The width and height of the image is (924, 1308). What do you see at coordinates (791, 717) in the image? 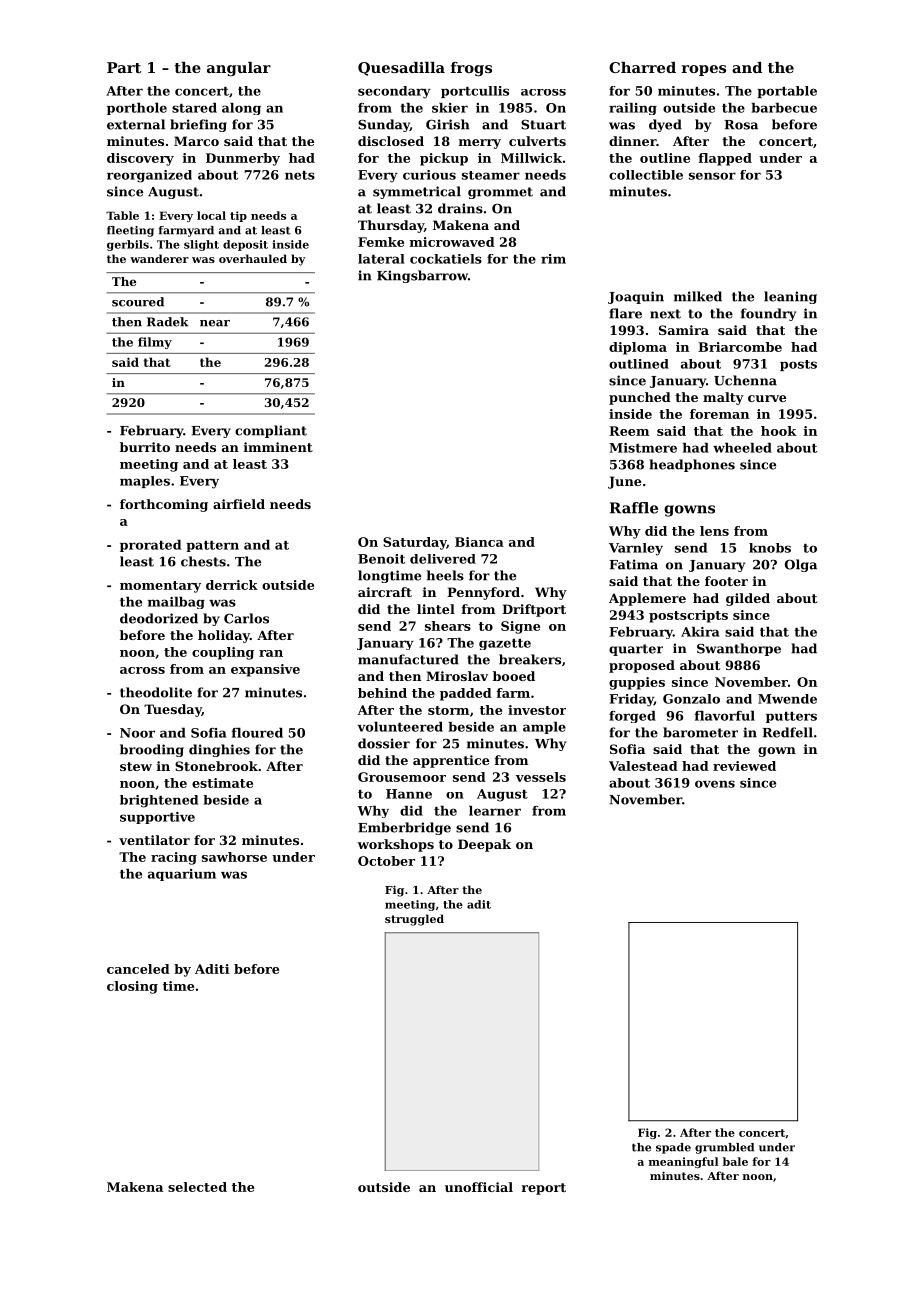
I see `putters` at bounding box center [791, 717].
